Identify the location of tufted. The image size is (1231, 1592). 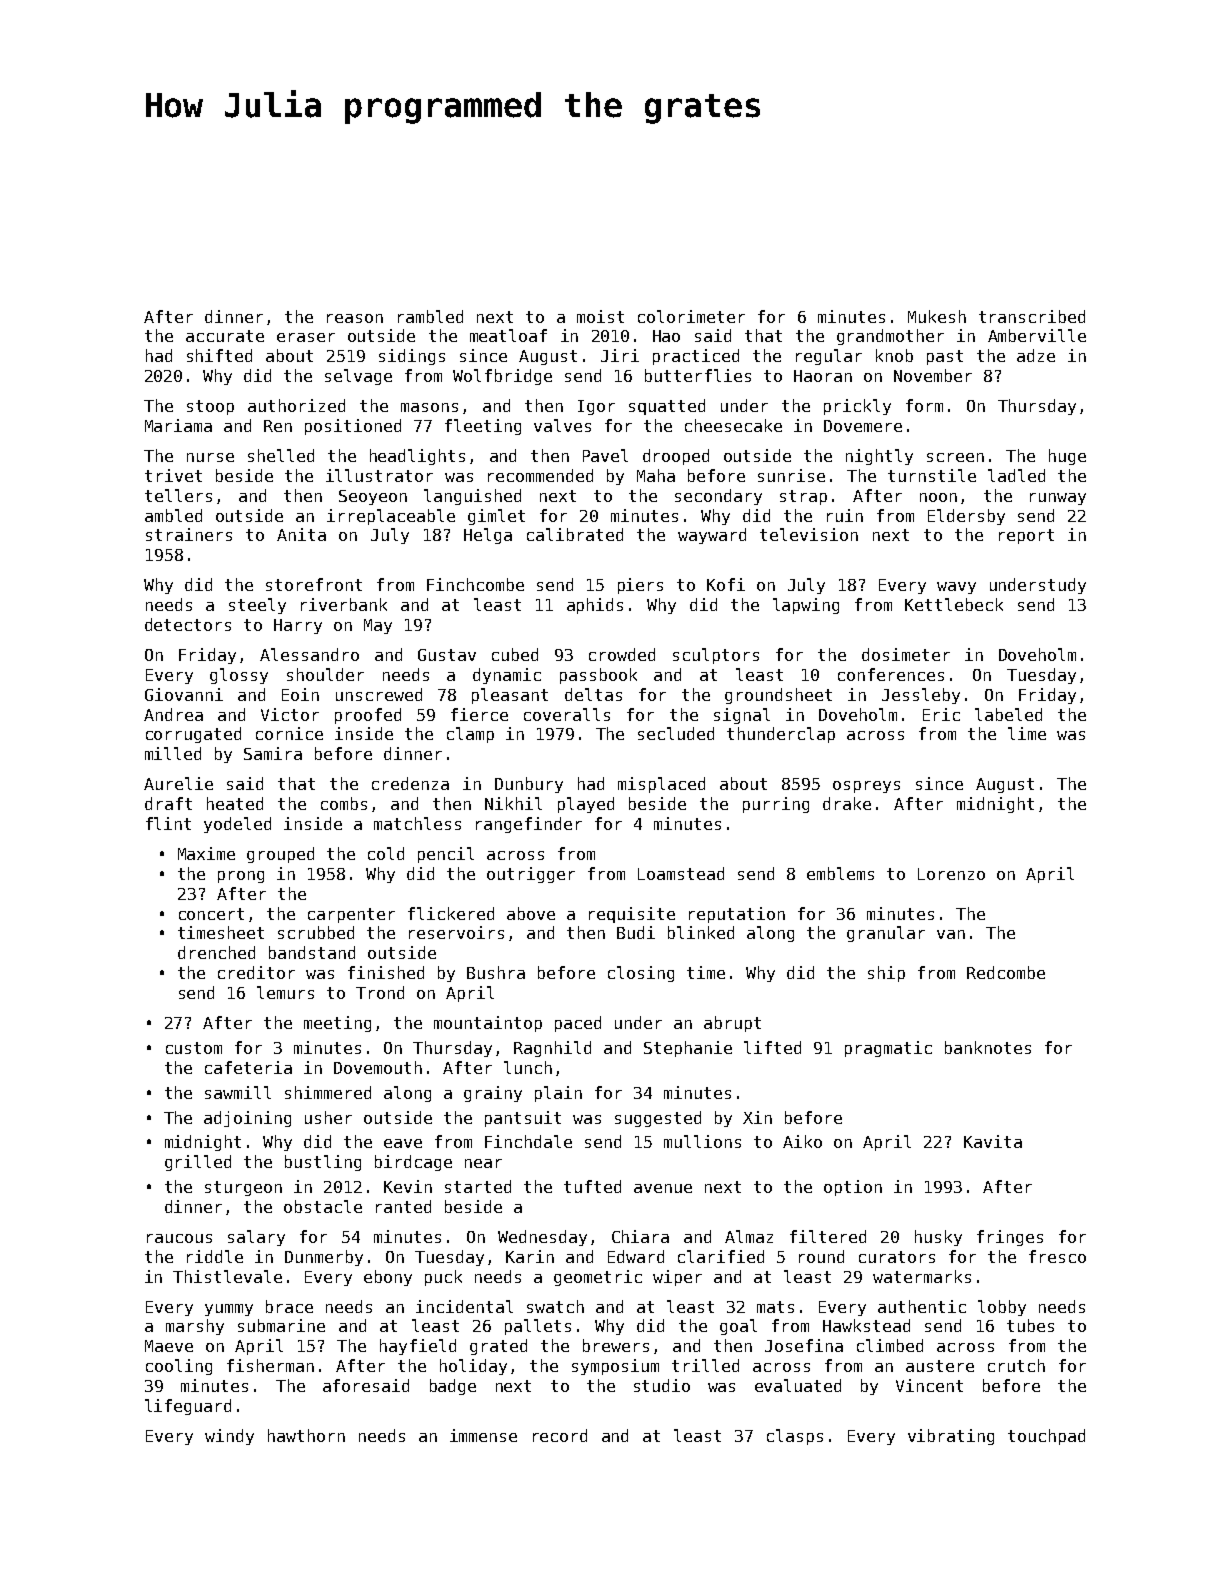
(592, 1186).
